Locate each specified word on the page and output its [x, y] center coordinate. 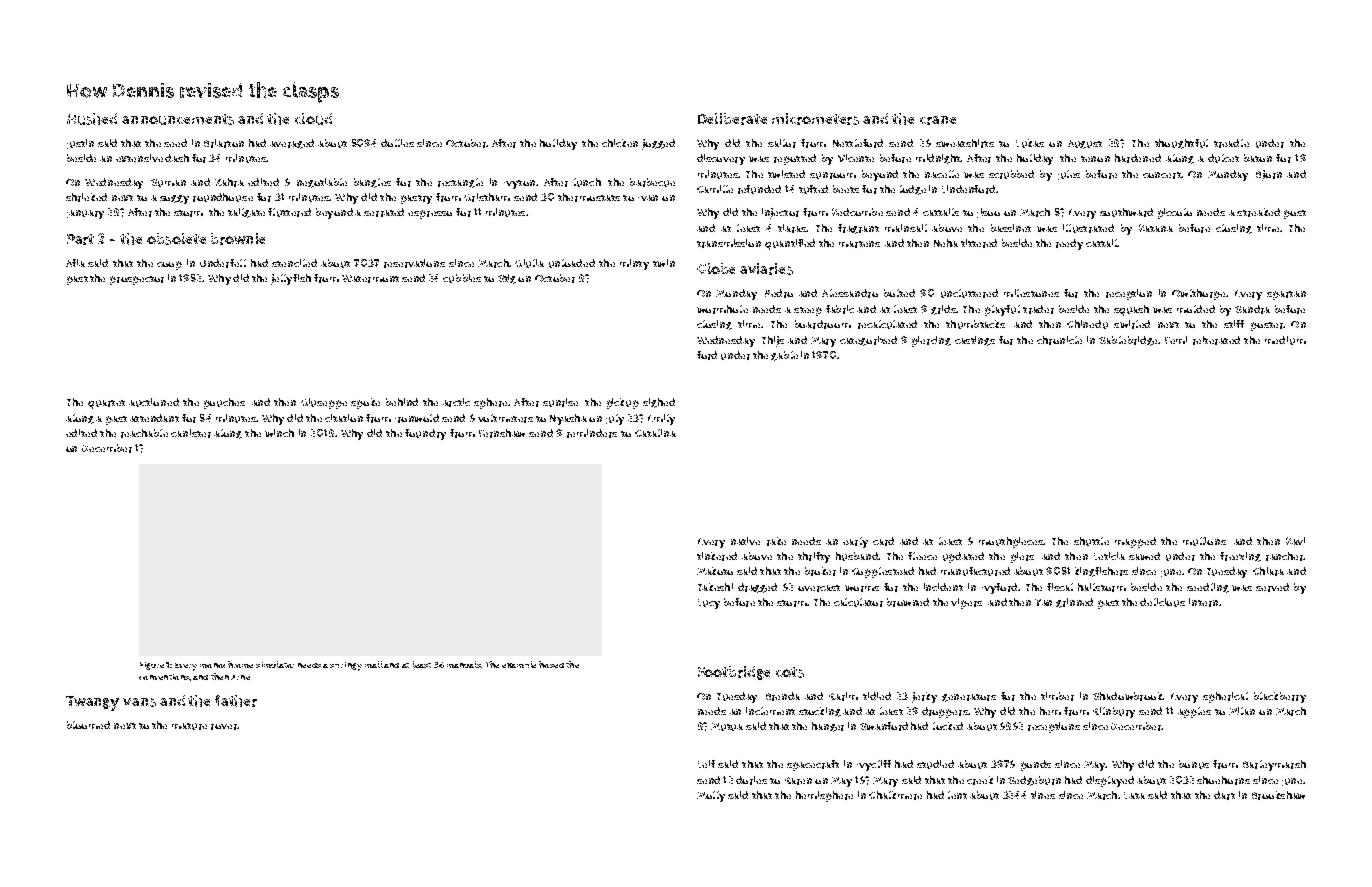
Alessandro [850, 293]
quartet [106, 404]
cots [790, 672]
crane [938, 120]
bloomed [88, 725]
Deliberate [732, 119]
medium [1285, 340]
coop [169, 265]
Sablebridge [1128, 341]
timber [1057, 696]
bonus [1194, 764]
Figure [152, 666]
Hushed [92, 119]
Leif [706, 764]
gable [784, 356]
